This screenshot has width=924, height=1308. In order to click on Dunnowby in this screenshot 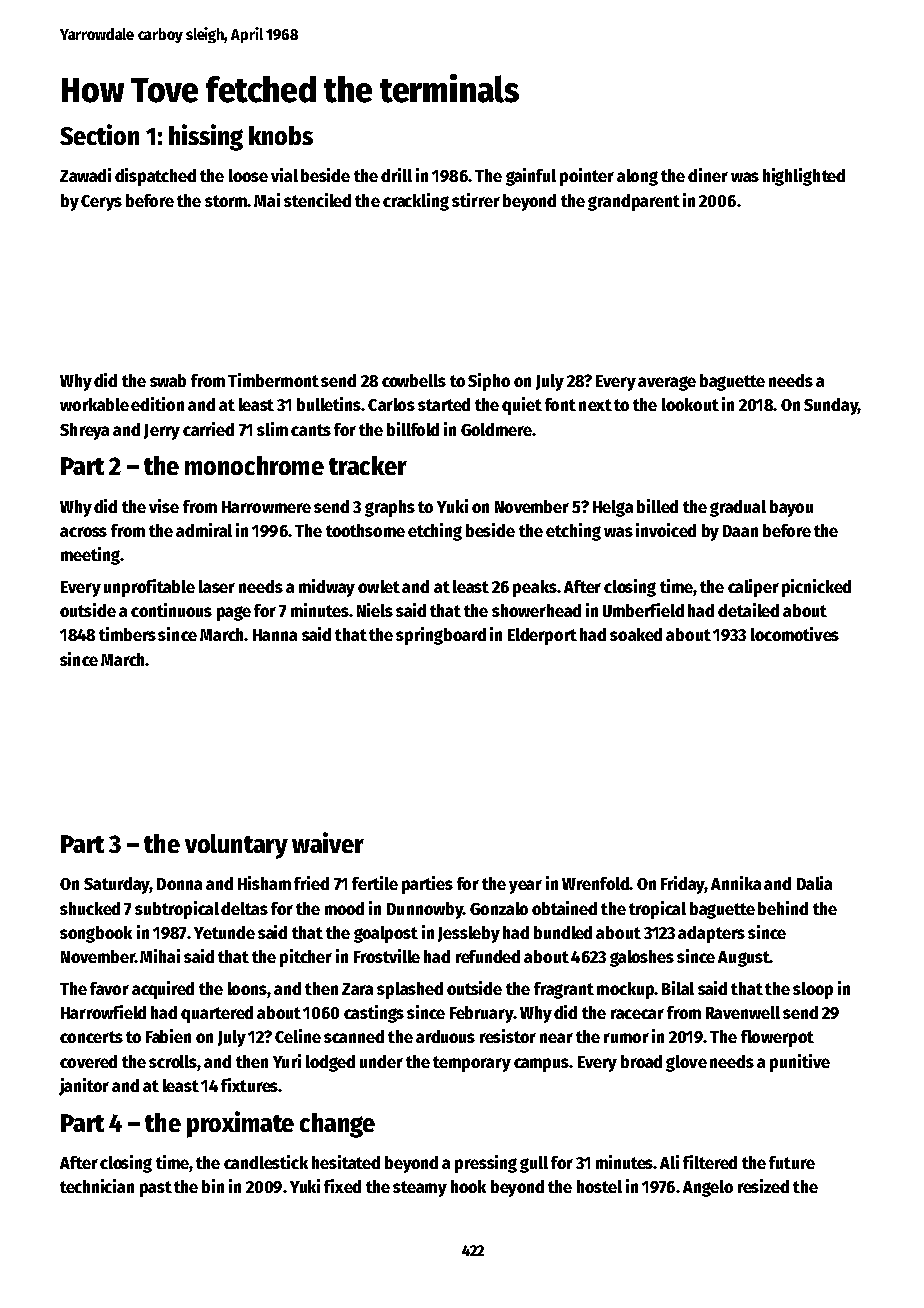, I will do `click(425, 910)`.
